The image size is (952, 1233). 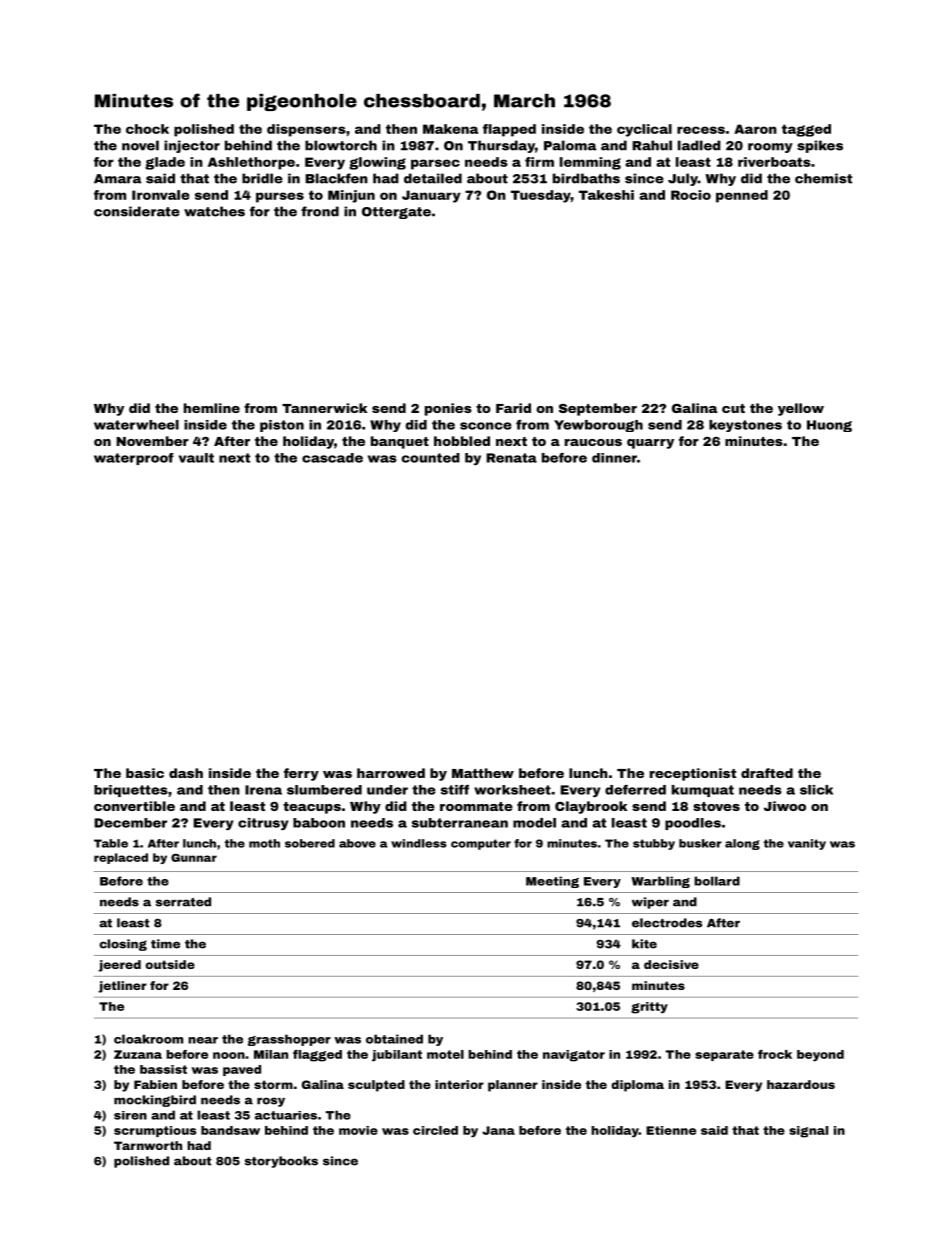 I want to click on Jana, so click(x=498, y=1130).
